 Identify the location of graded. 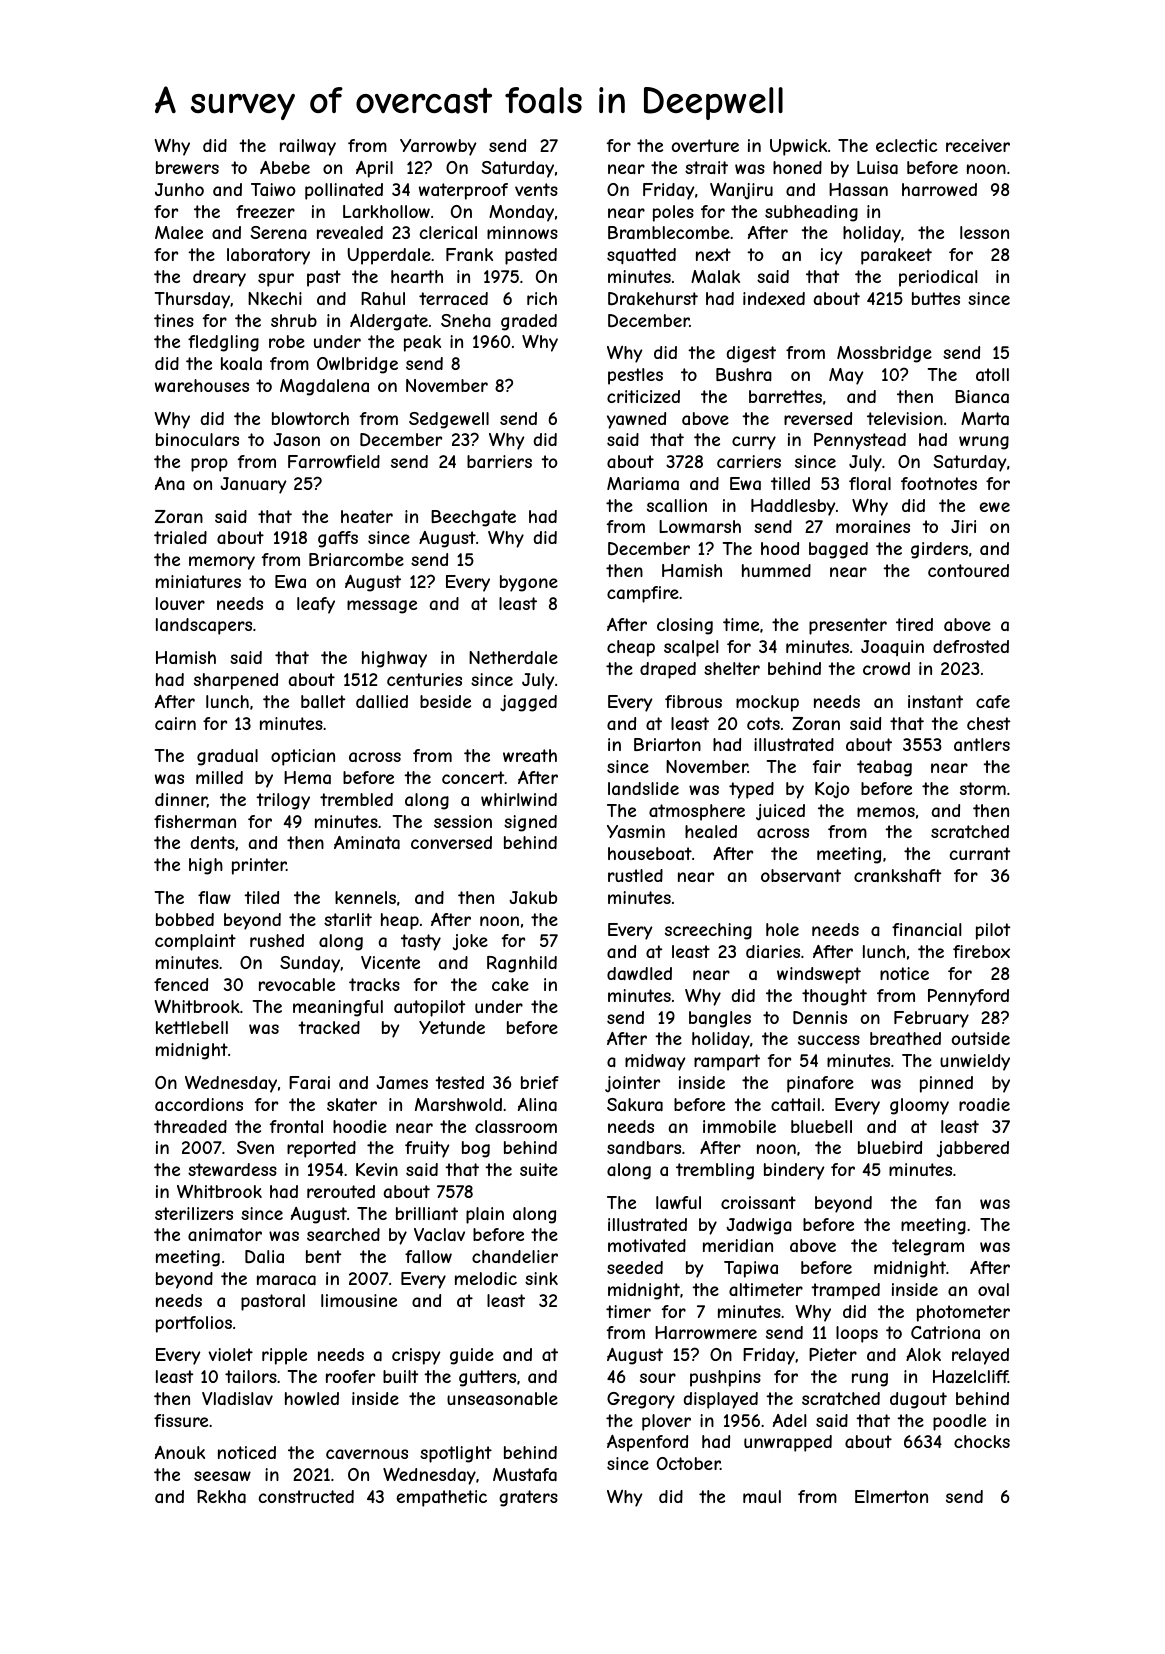
(529, 322).
